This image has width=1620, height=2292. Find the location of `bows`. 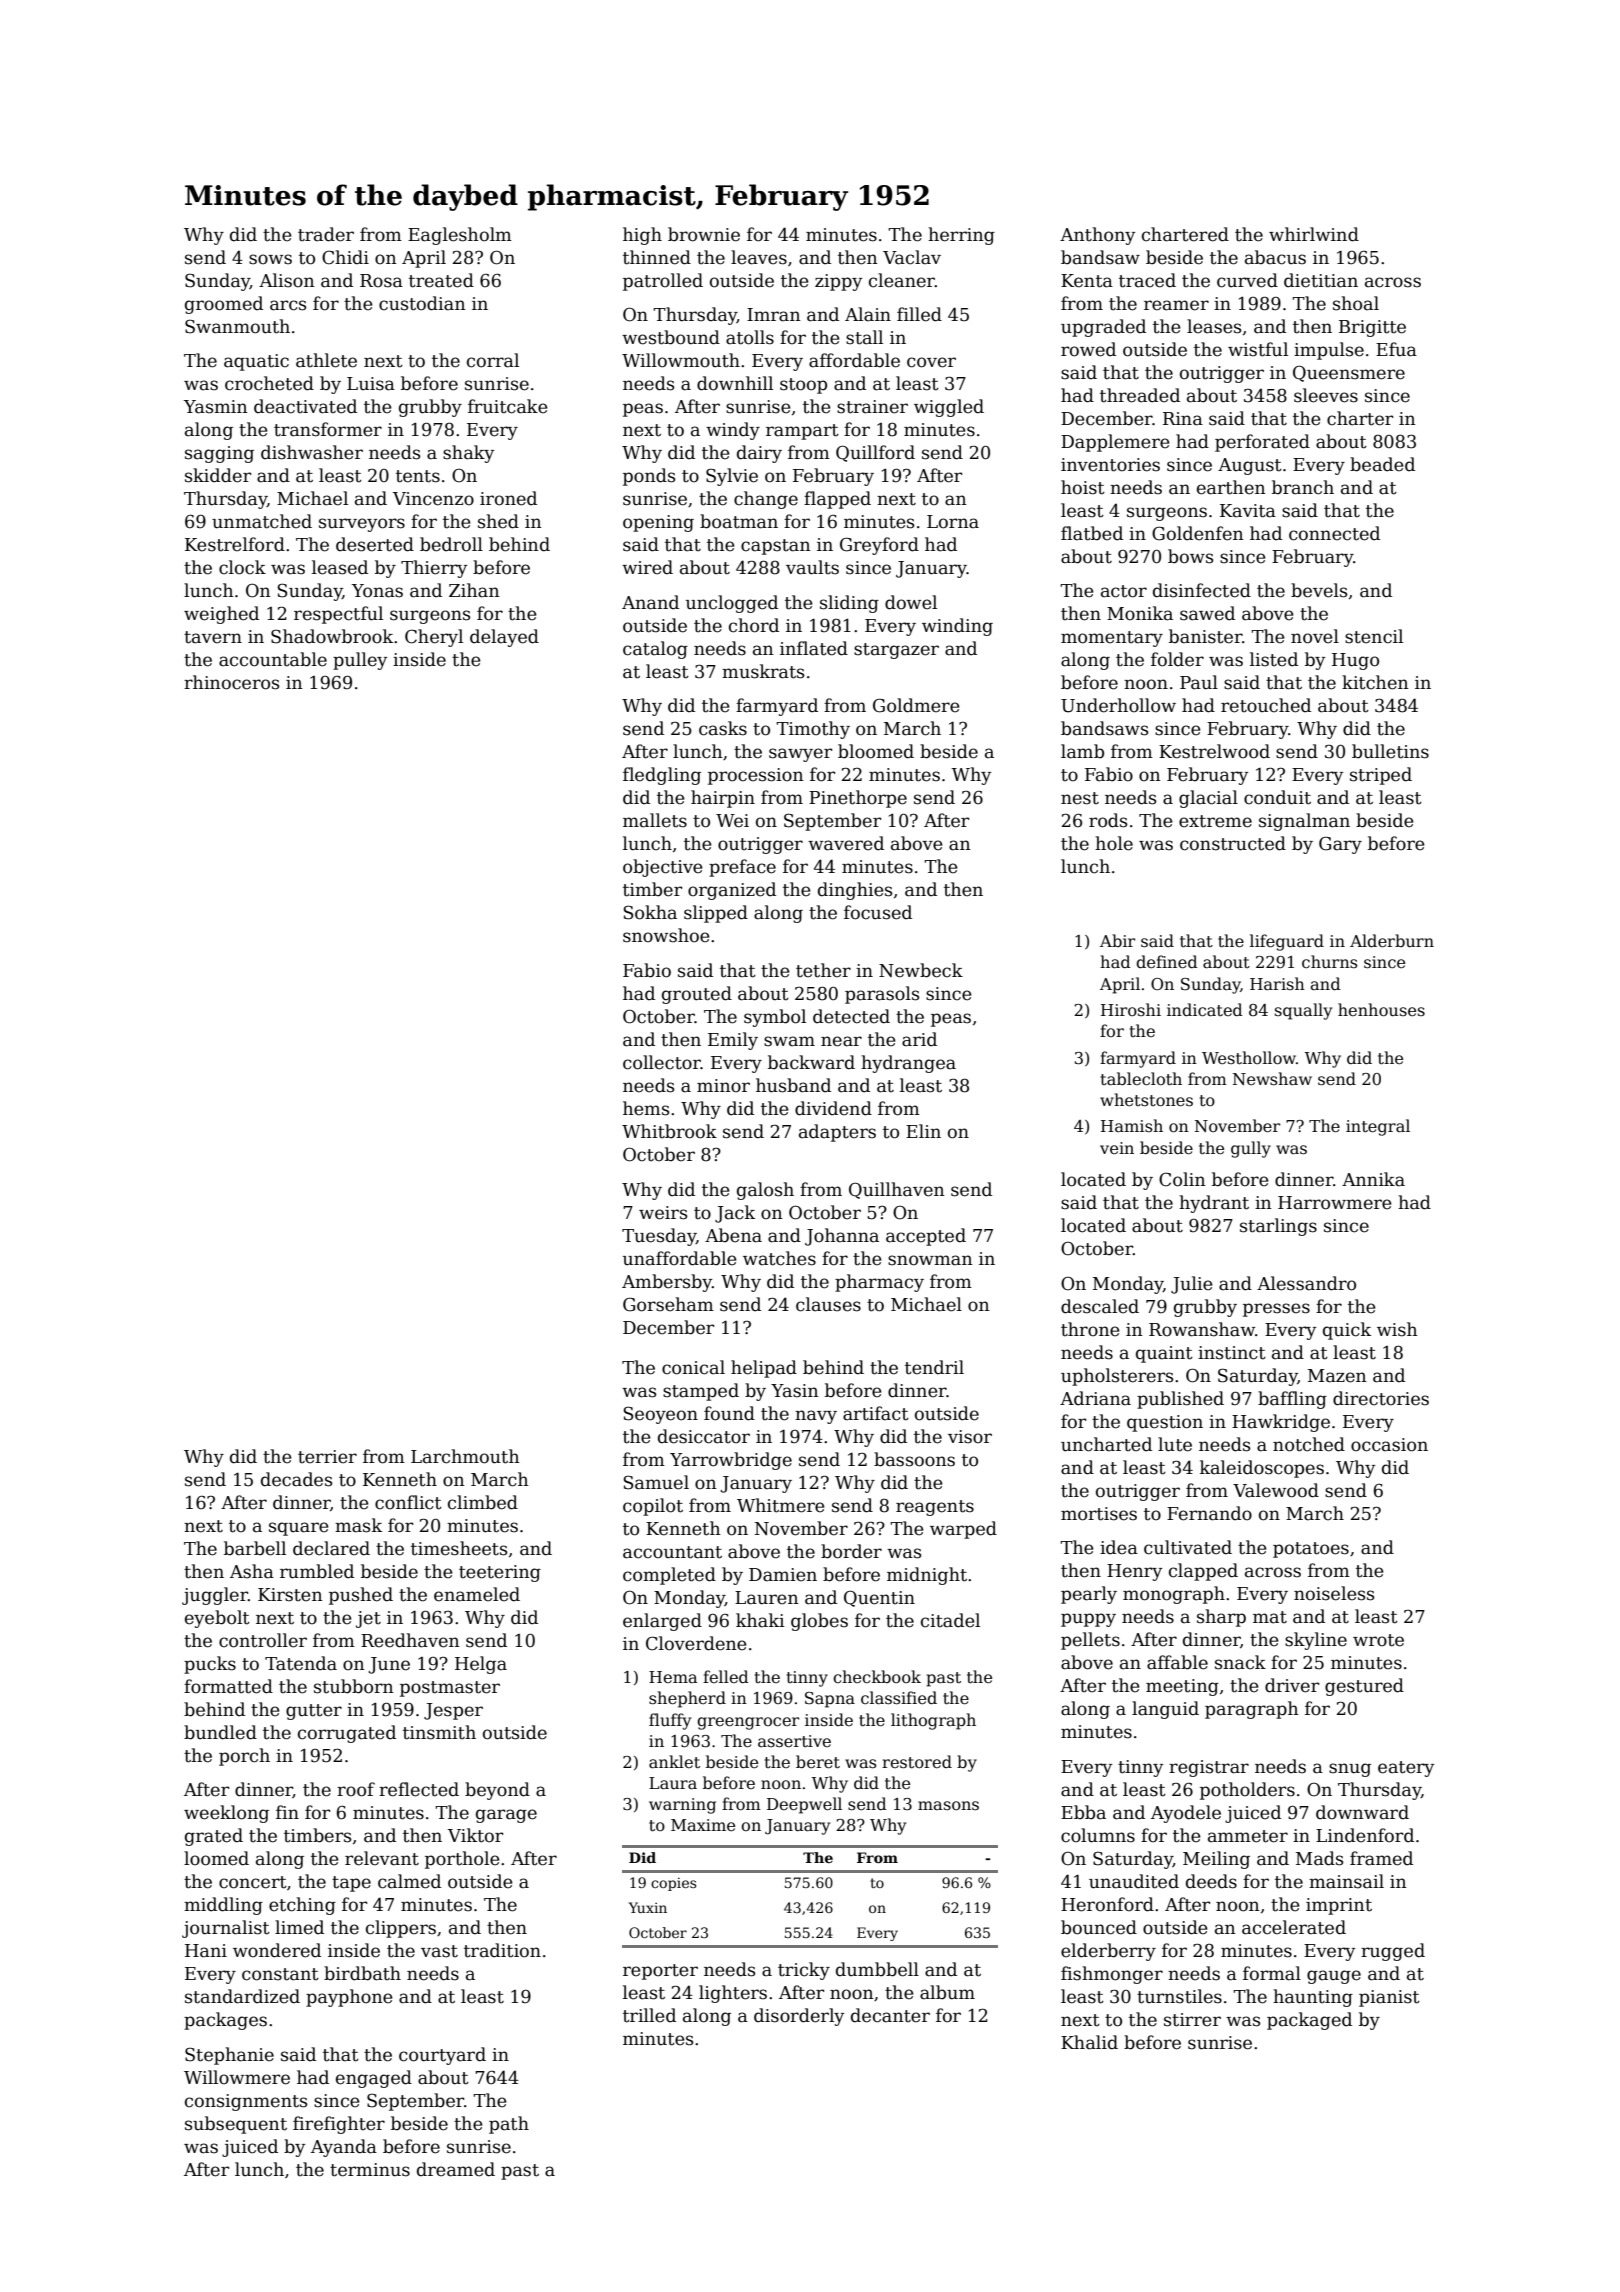

bows is located at coordinates (1190, 556).
